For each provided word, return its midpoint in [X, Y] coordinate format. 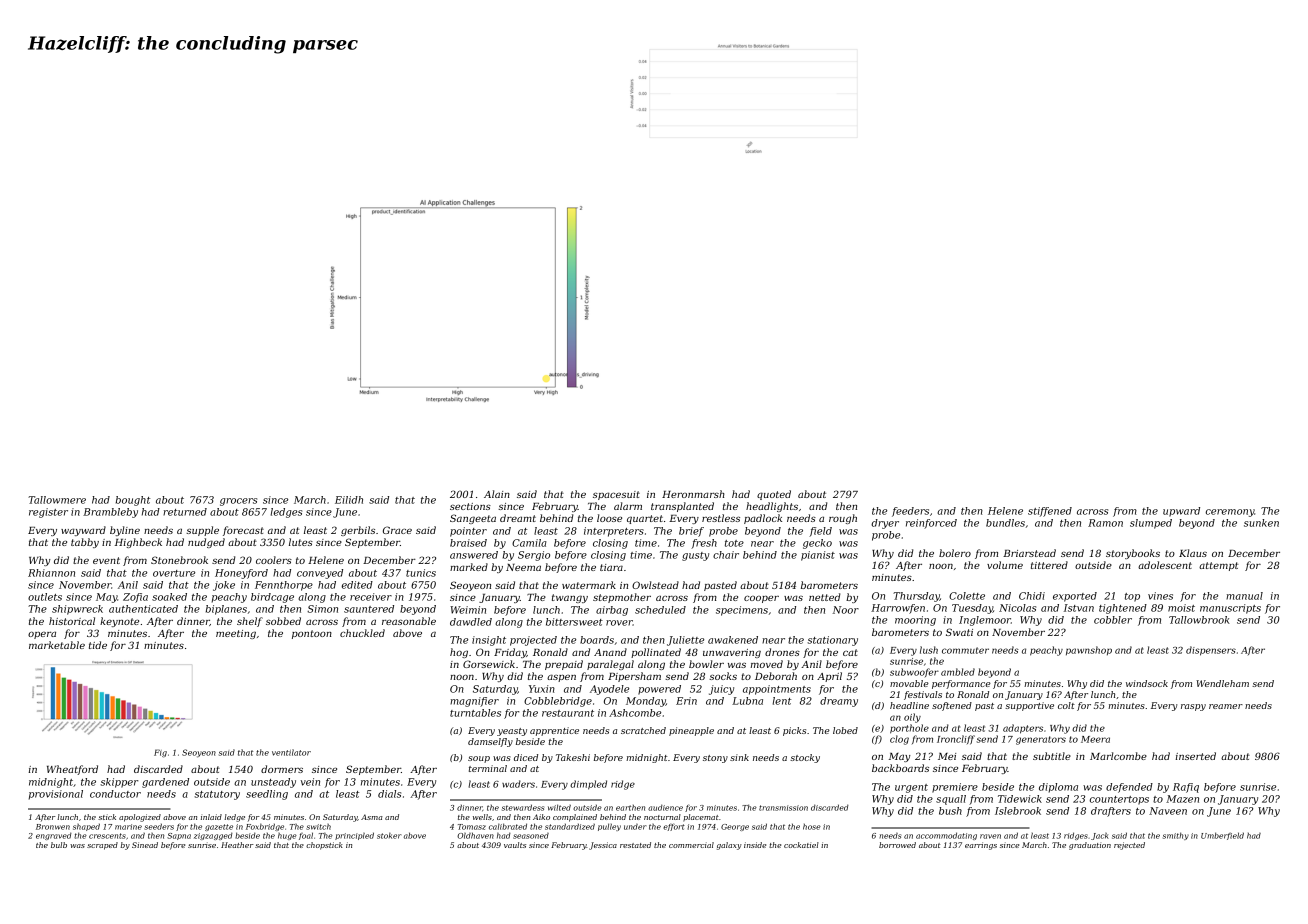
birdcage [272, 598]
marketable [57, 645]
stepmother [622, 598]
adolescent [1165, 565]
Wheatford [72, 770]
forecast [243, 531]
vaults [515, 845]
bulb [59, 845]
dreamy [839, 702]
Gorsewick [489, 664]
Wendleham [1222, 683]
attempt [1218, 566]
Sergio [534, 556]
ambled [958, 672]
